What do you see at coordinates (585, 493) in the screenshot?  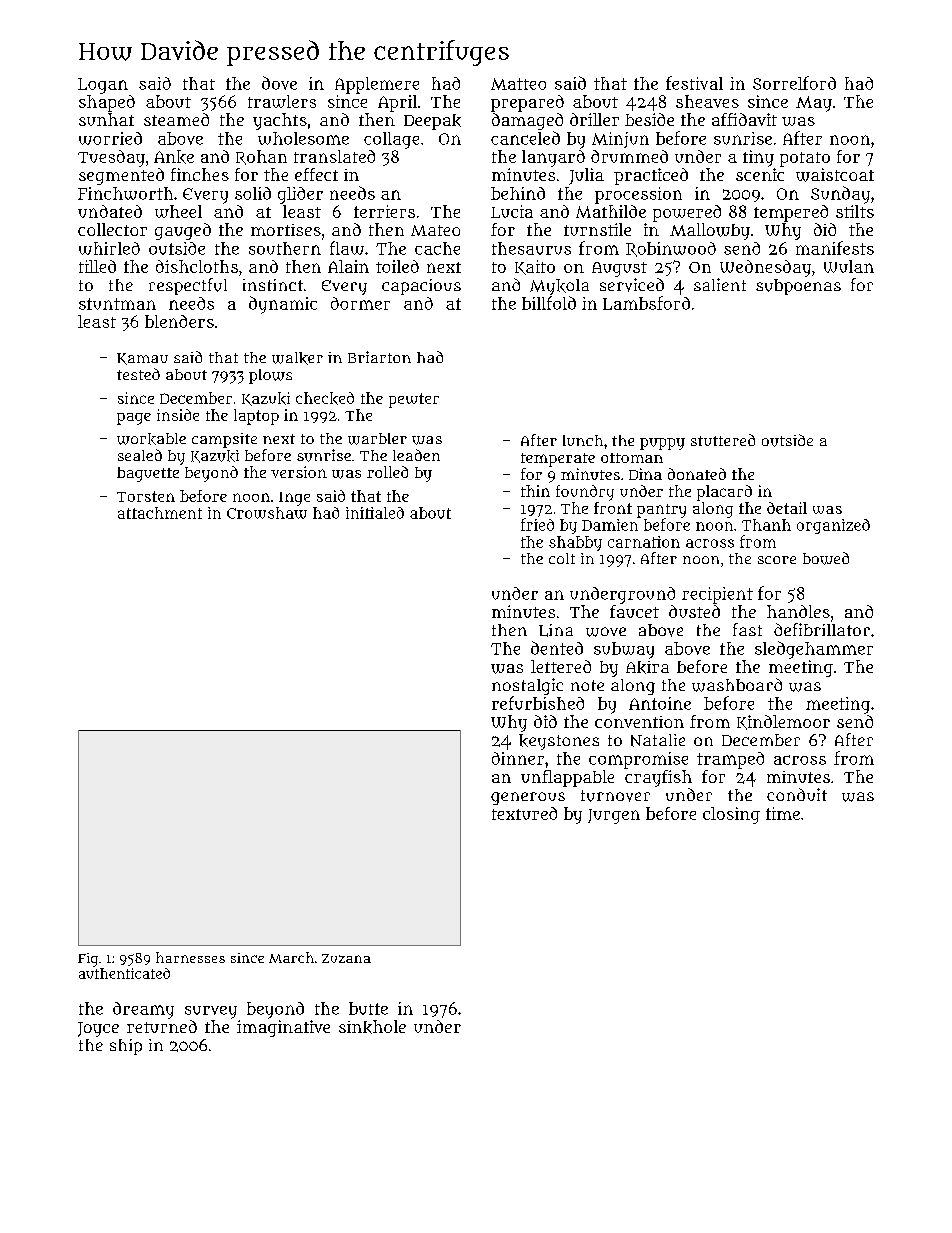 I see `foundry` at bounding box center [585, 493].
